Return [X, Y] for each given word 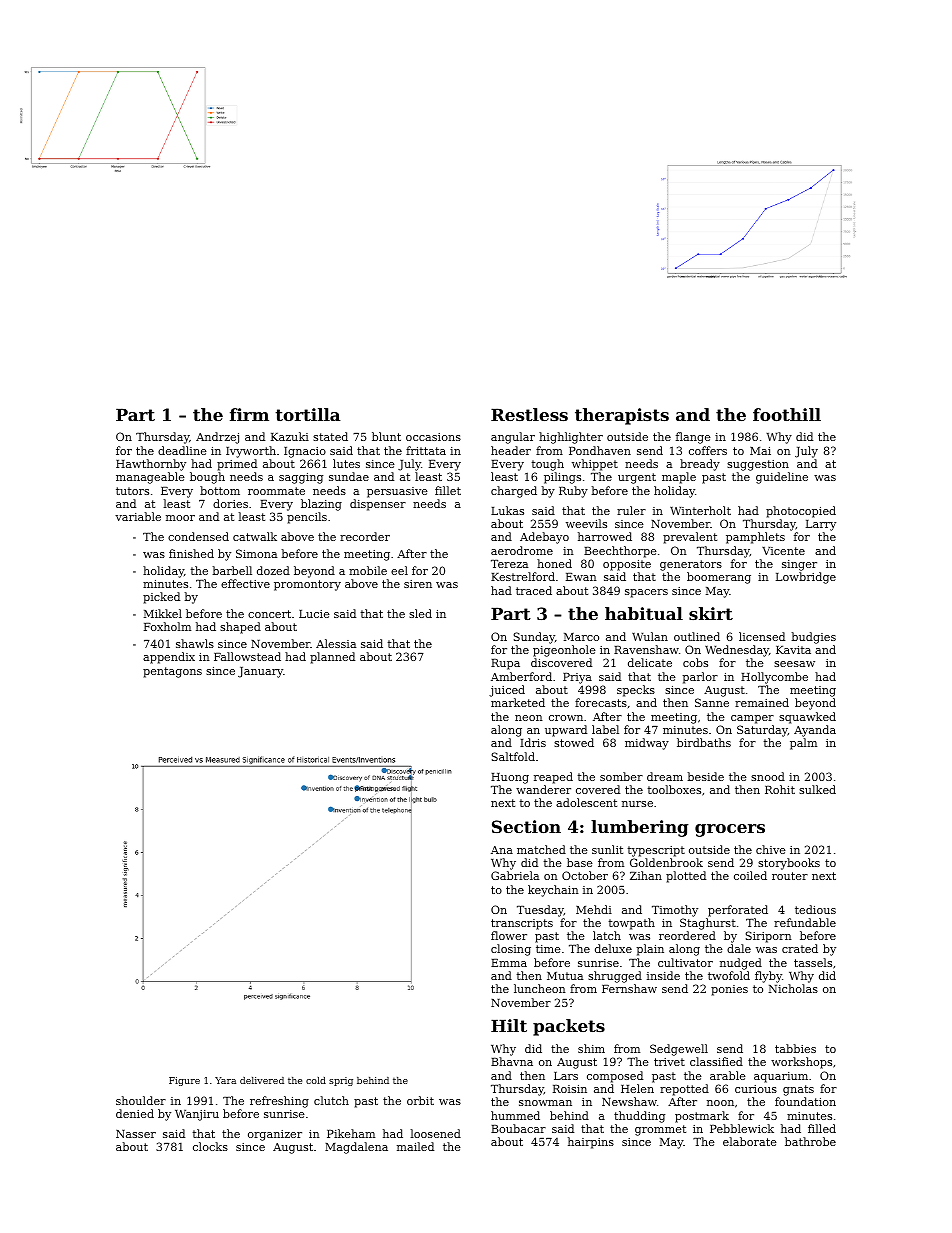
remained [762, 702]
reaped [553, 778]
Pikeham [351, 1133]
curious [756, 1089]
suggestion [758, 465]
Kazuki [290, 436]
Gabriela [515, 875]
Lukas [507, 510]
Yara [225, 1080]
